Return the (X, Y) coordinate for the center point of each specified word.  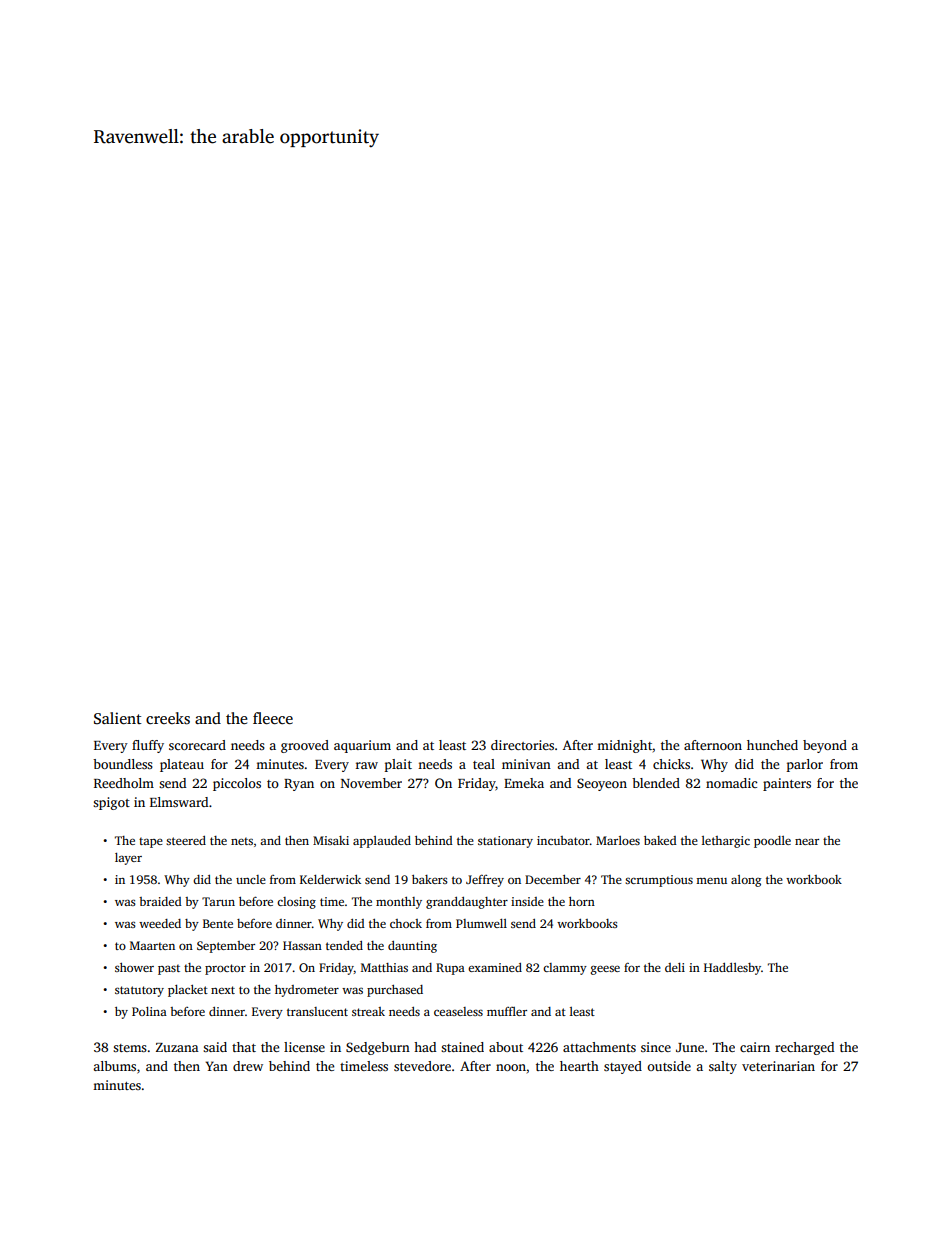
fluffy (148, 746)
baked (660, 840)
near (807, 841)
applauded (382, 842)
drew (248, 1066)
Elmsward (179, 802)
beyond (825, 746)
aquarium (362, 746)
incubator (563, 840)
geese (605, 970)
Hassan (302, 945)
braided (160, 901)
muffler (507, 1011)
